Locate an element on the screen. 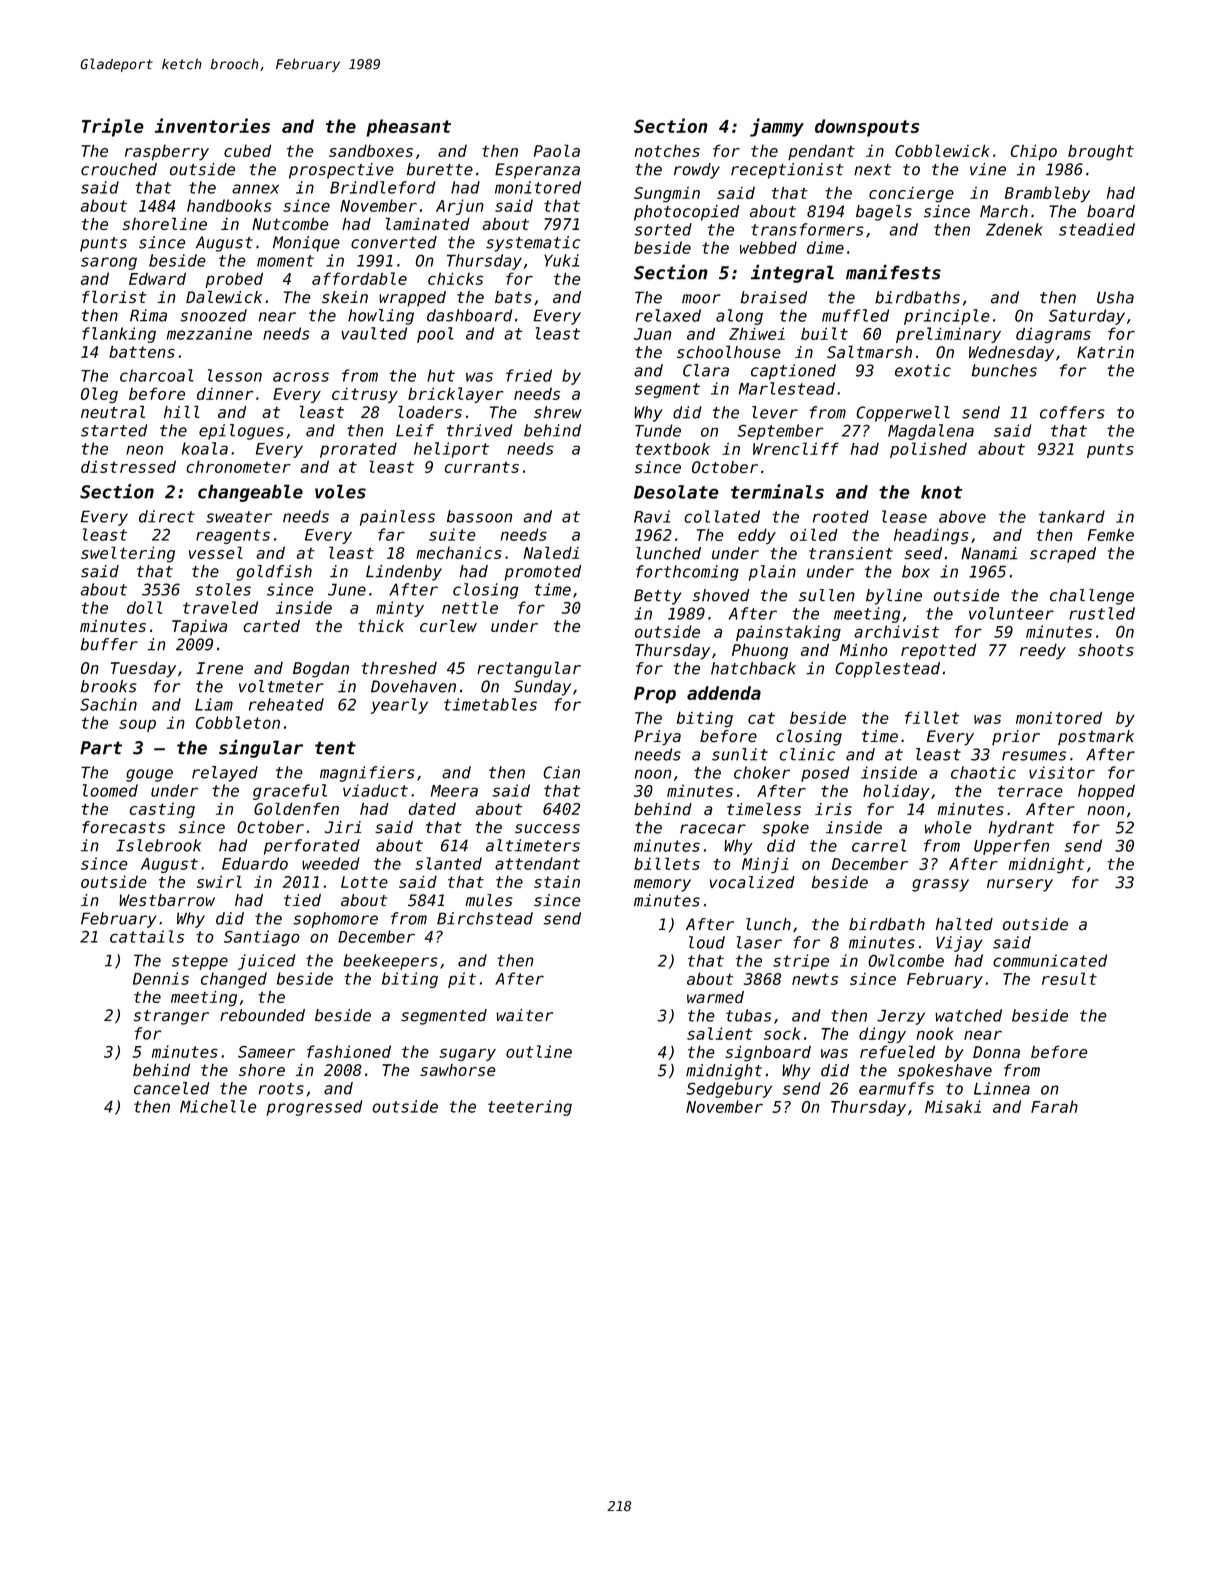  slanted is located at coordinates (448, 863).
